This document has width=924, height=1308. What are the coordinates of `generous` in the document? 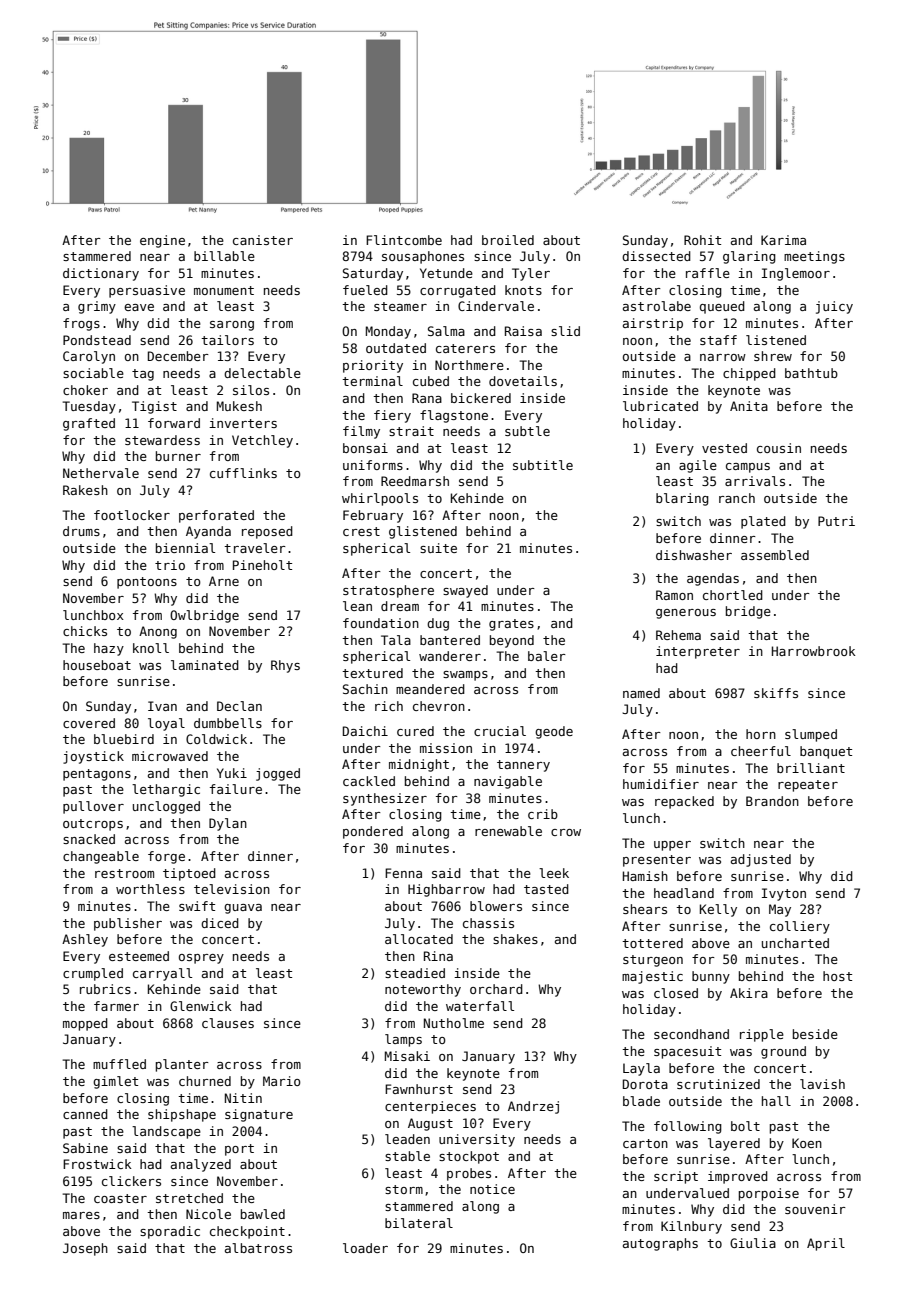 It's located at (686, 614).
